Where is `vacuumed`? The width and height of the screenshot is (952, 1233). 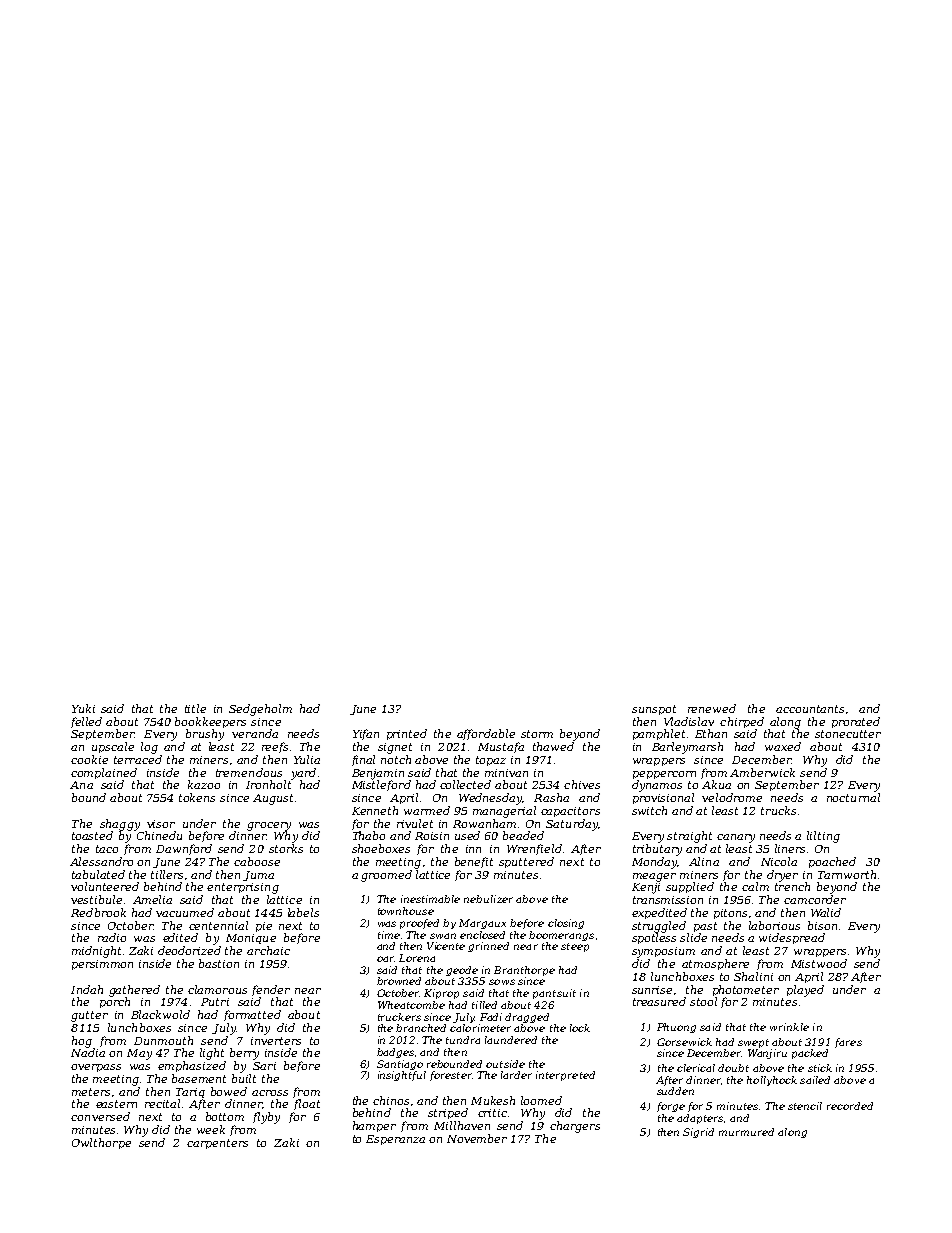 vacuumed is located at coordinates (185, 912).
